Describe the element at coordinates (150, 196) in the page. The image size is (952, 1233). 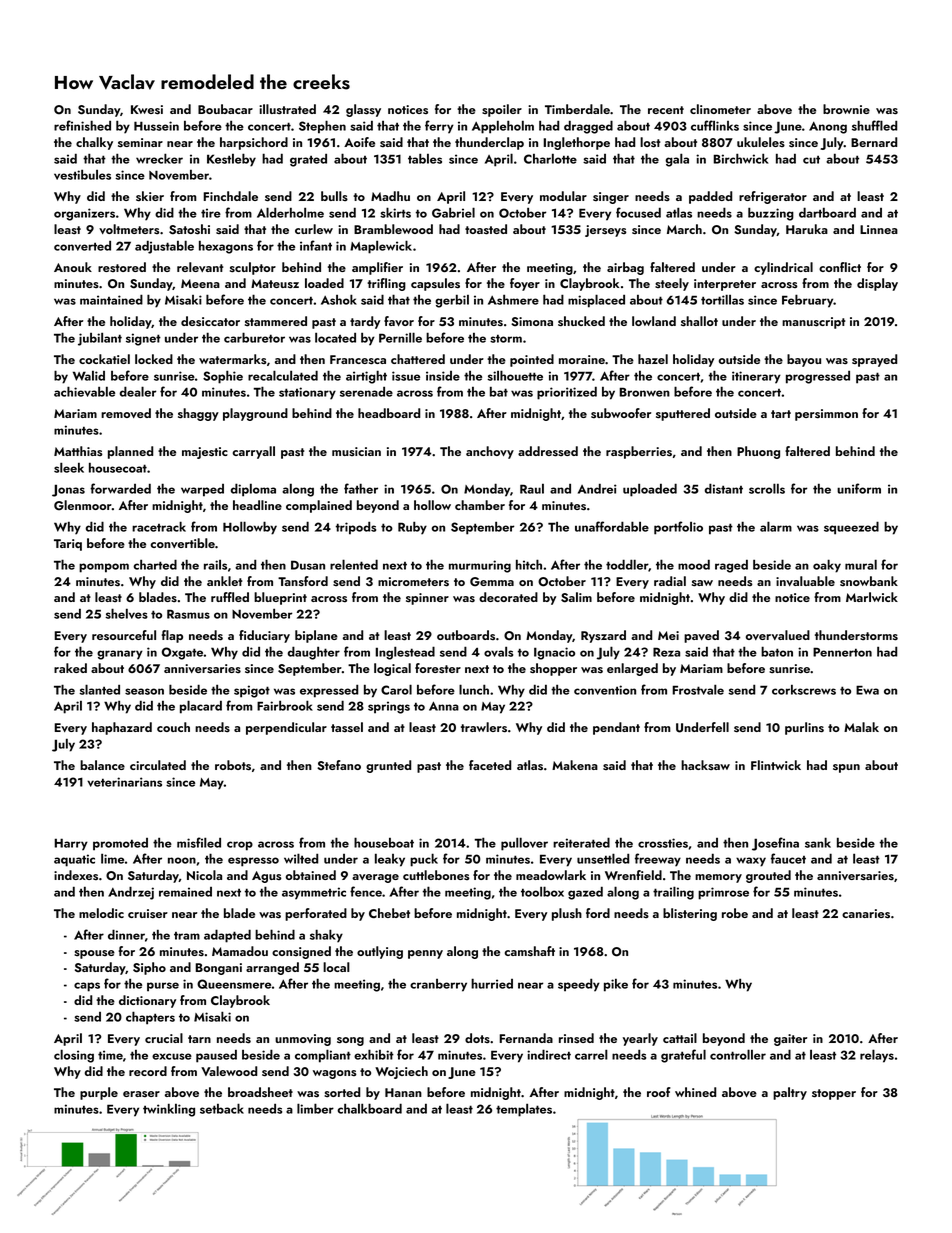
I see `skier` at that location.
